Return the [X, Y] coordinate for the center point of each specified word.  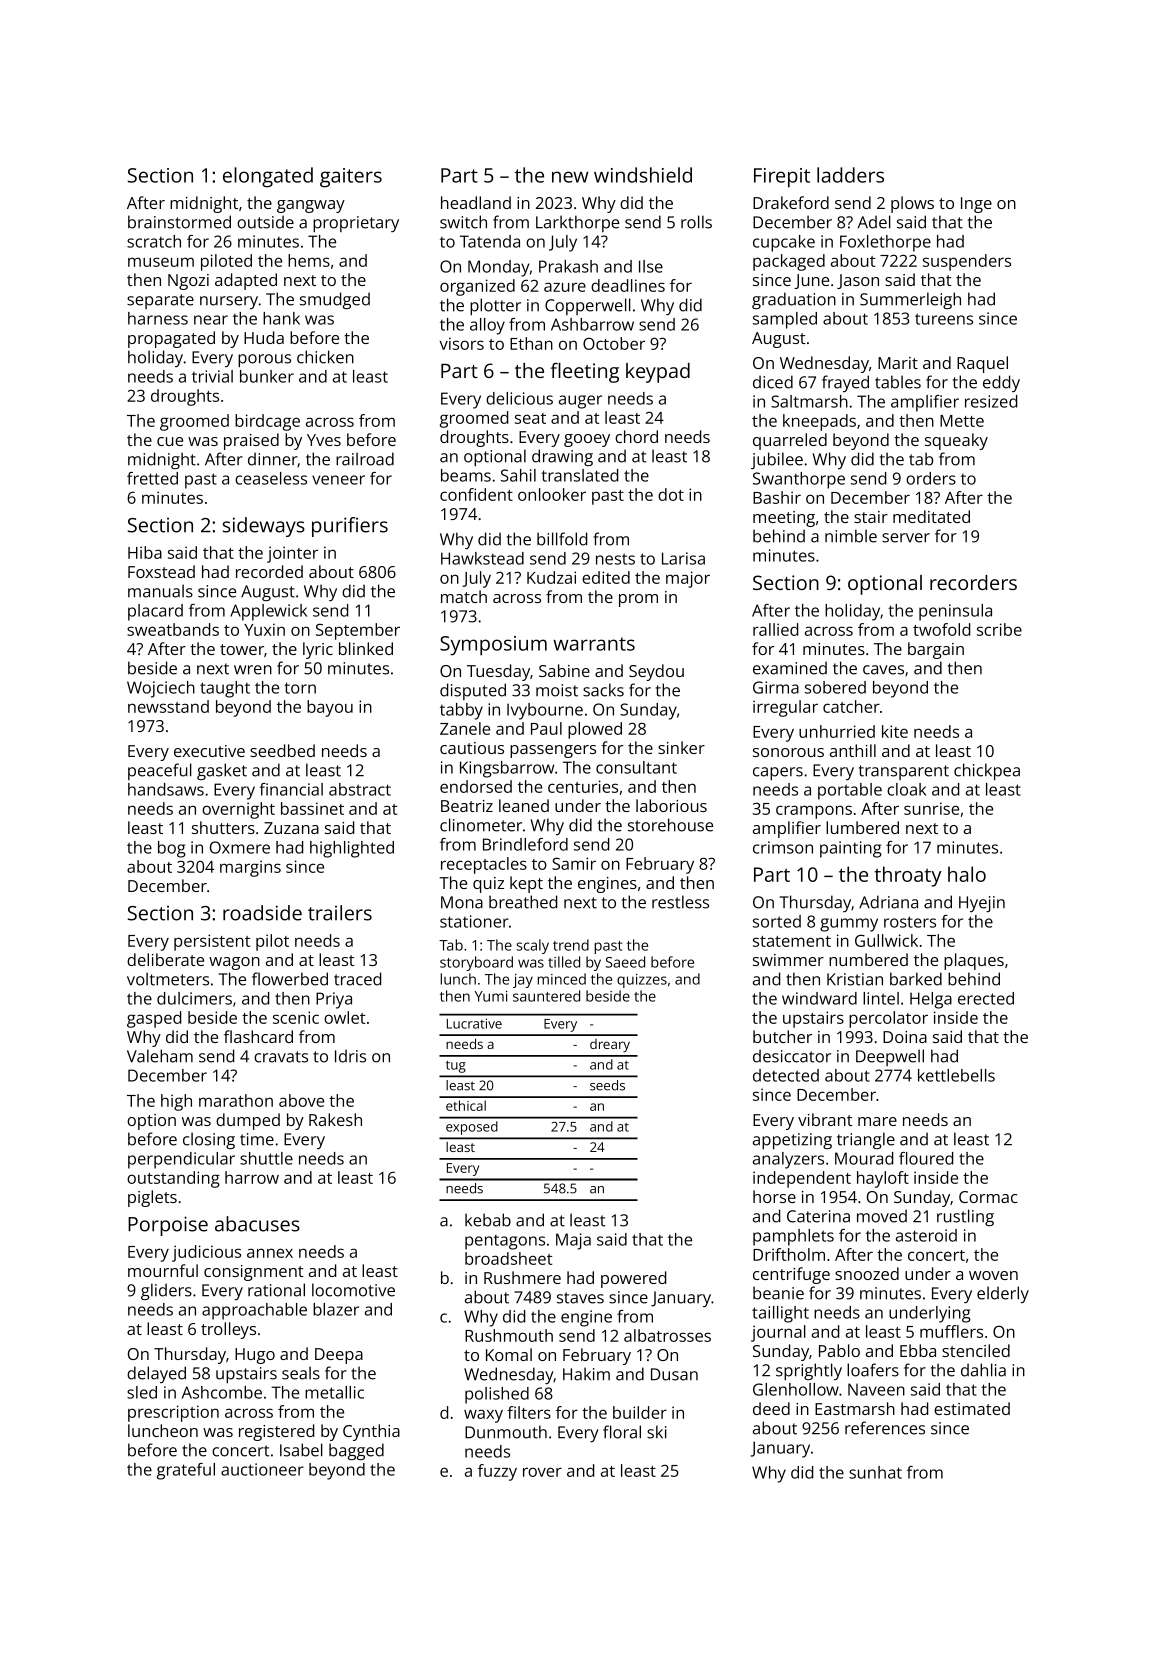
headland [476, 202]
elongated [268, 177]
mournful [163, 1270]
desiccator [792, 1056]
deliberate [165, 959]
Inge [976, 205]
